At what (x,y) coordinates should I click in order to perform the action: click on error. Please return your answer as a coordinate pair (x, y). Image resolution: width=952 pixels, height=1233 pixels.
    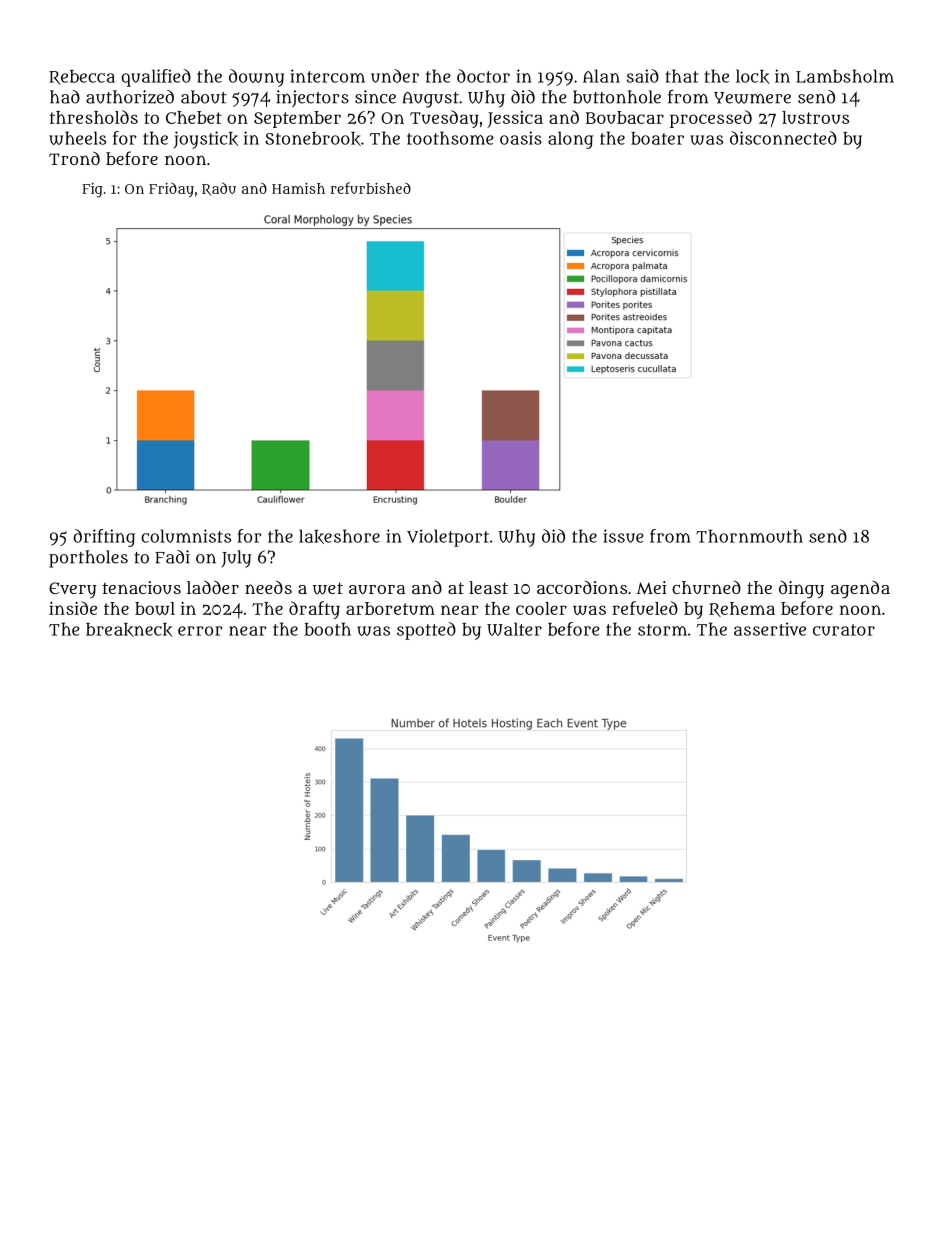
    Looking at the image, I should click on (200, 631).
